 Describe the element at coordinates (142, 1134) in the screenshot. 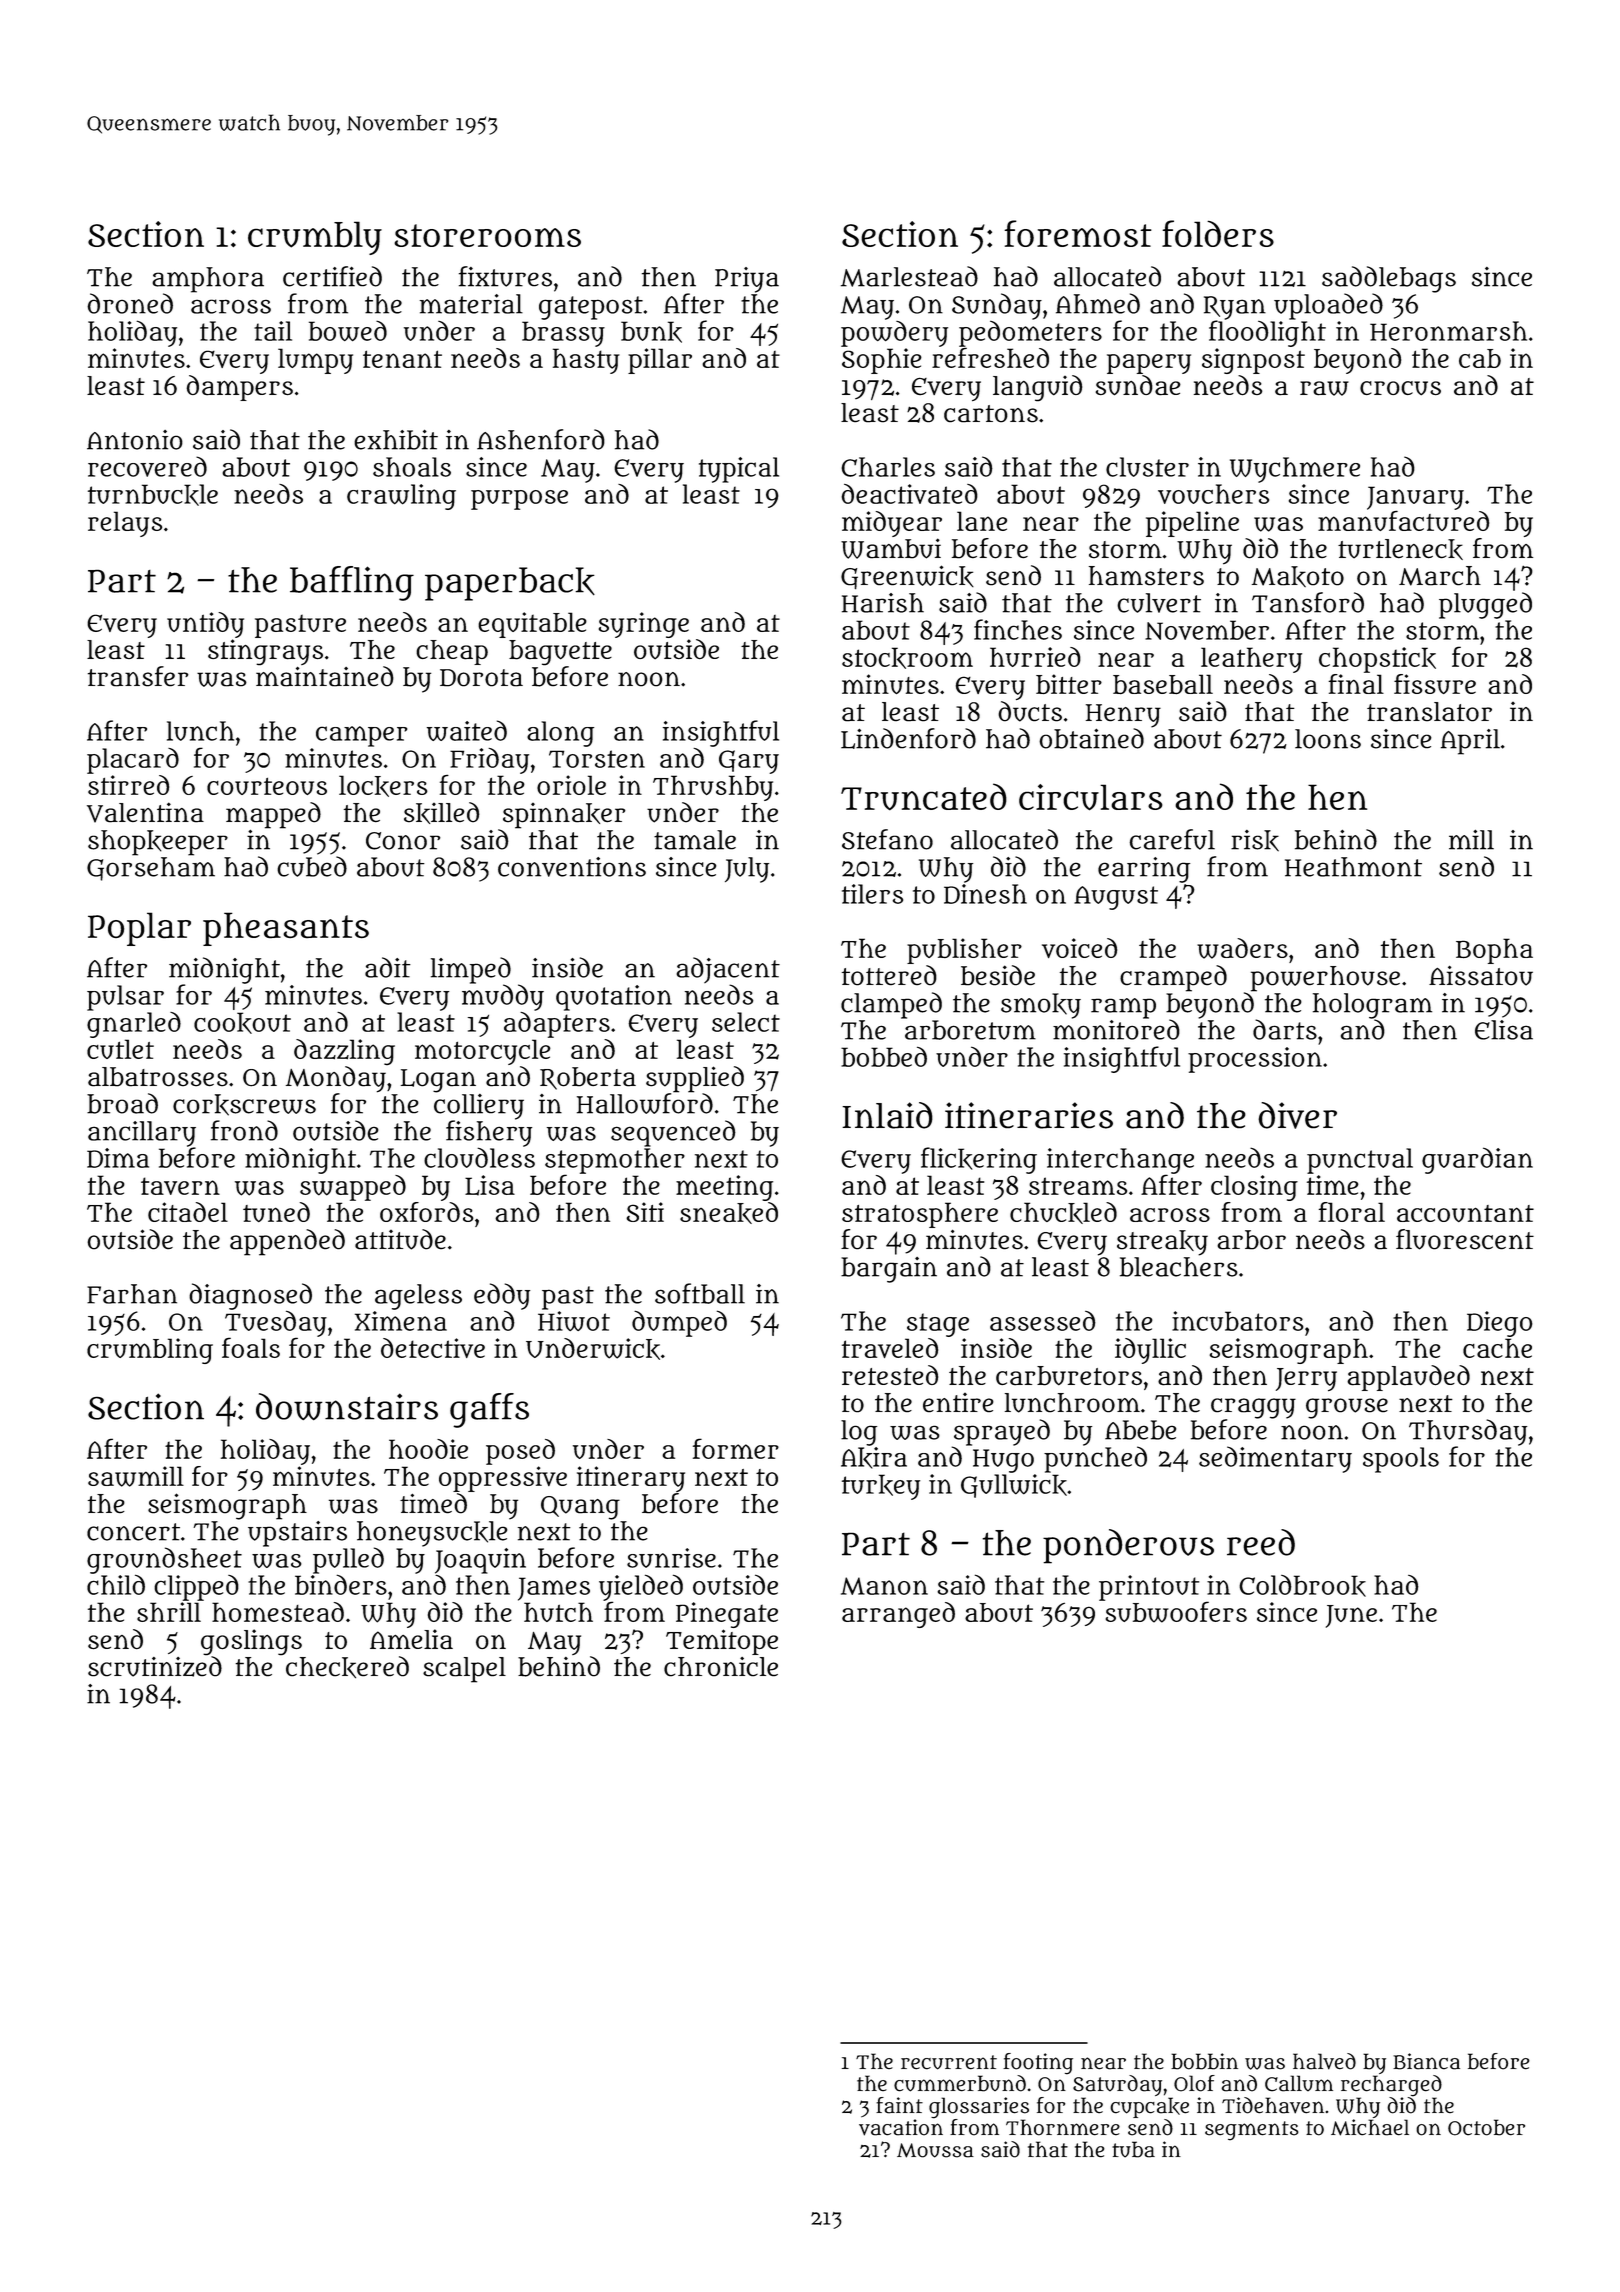

I see `ancillary` at that location.
